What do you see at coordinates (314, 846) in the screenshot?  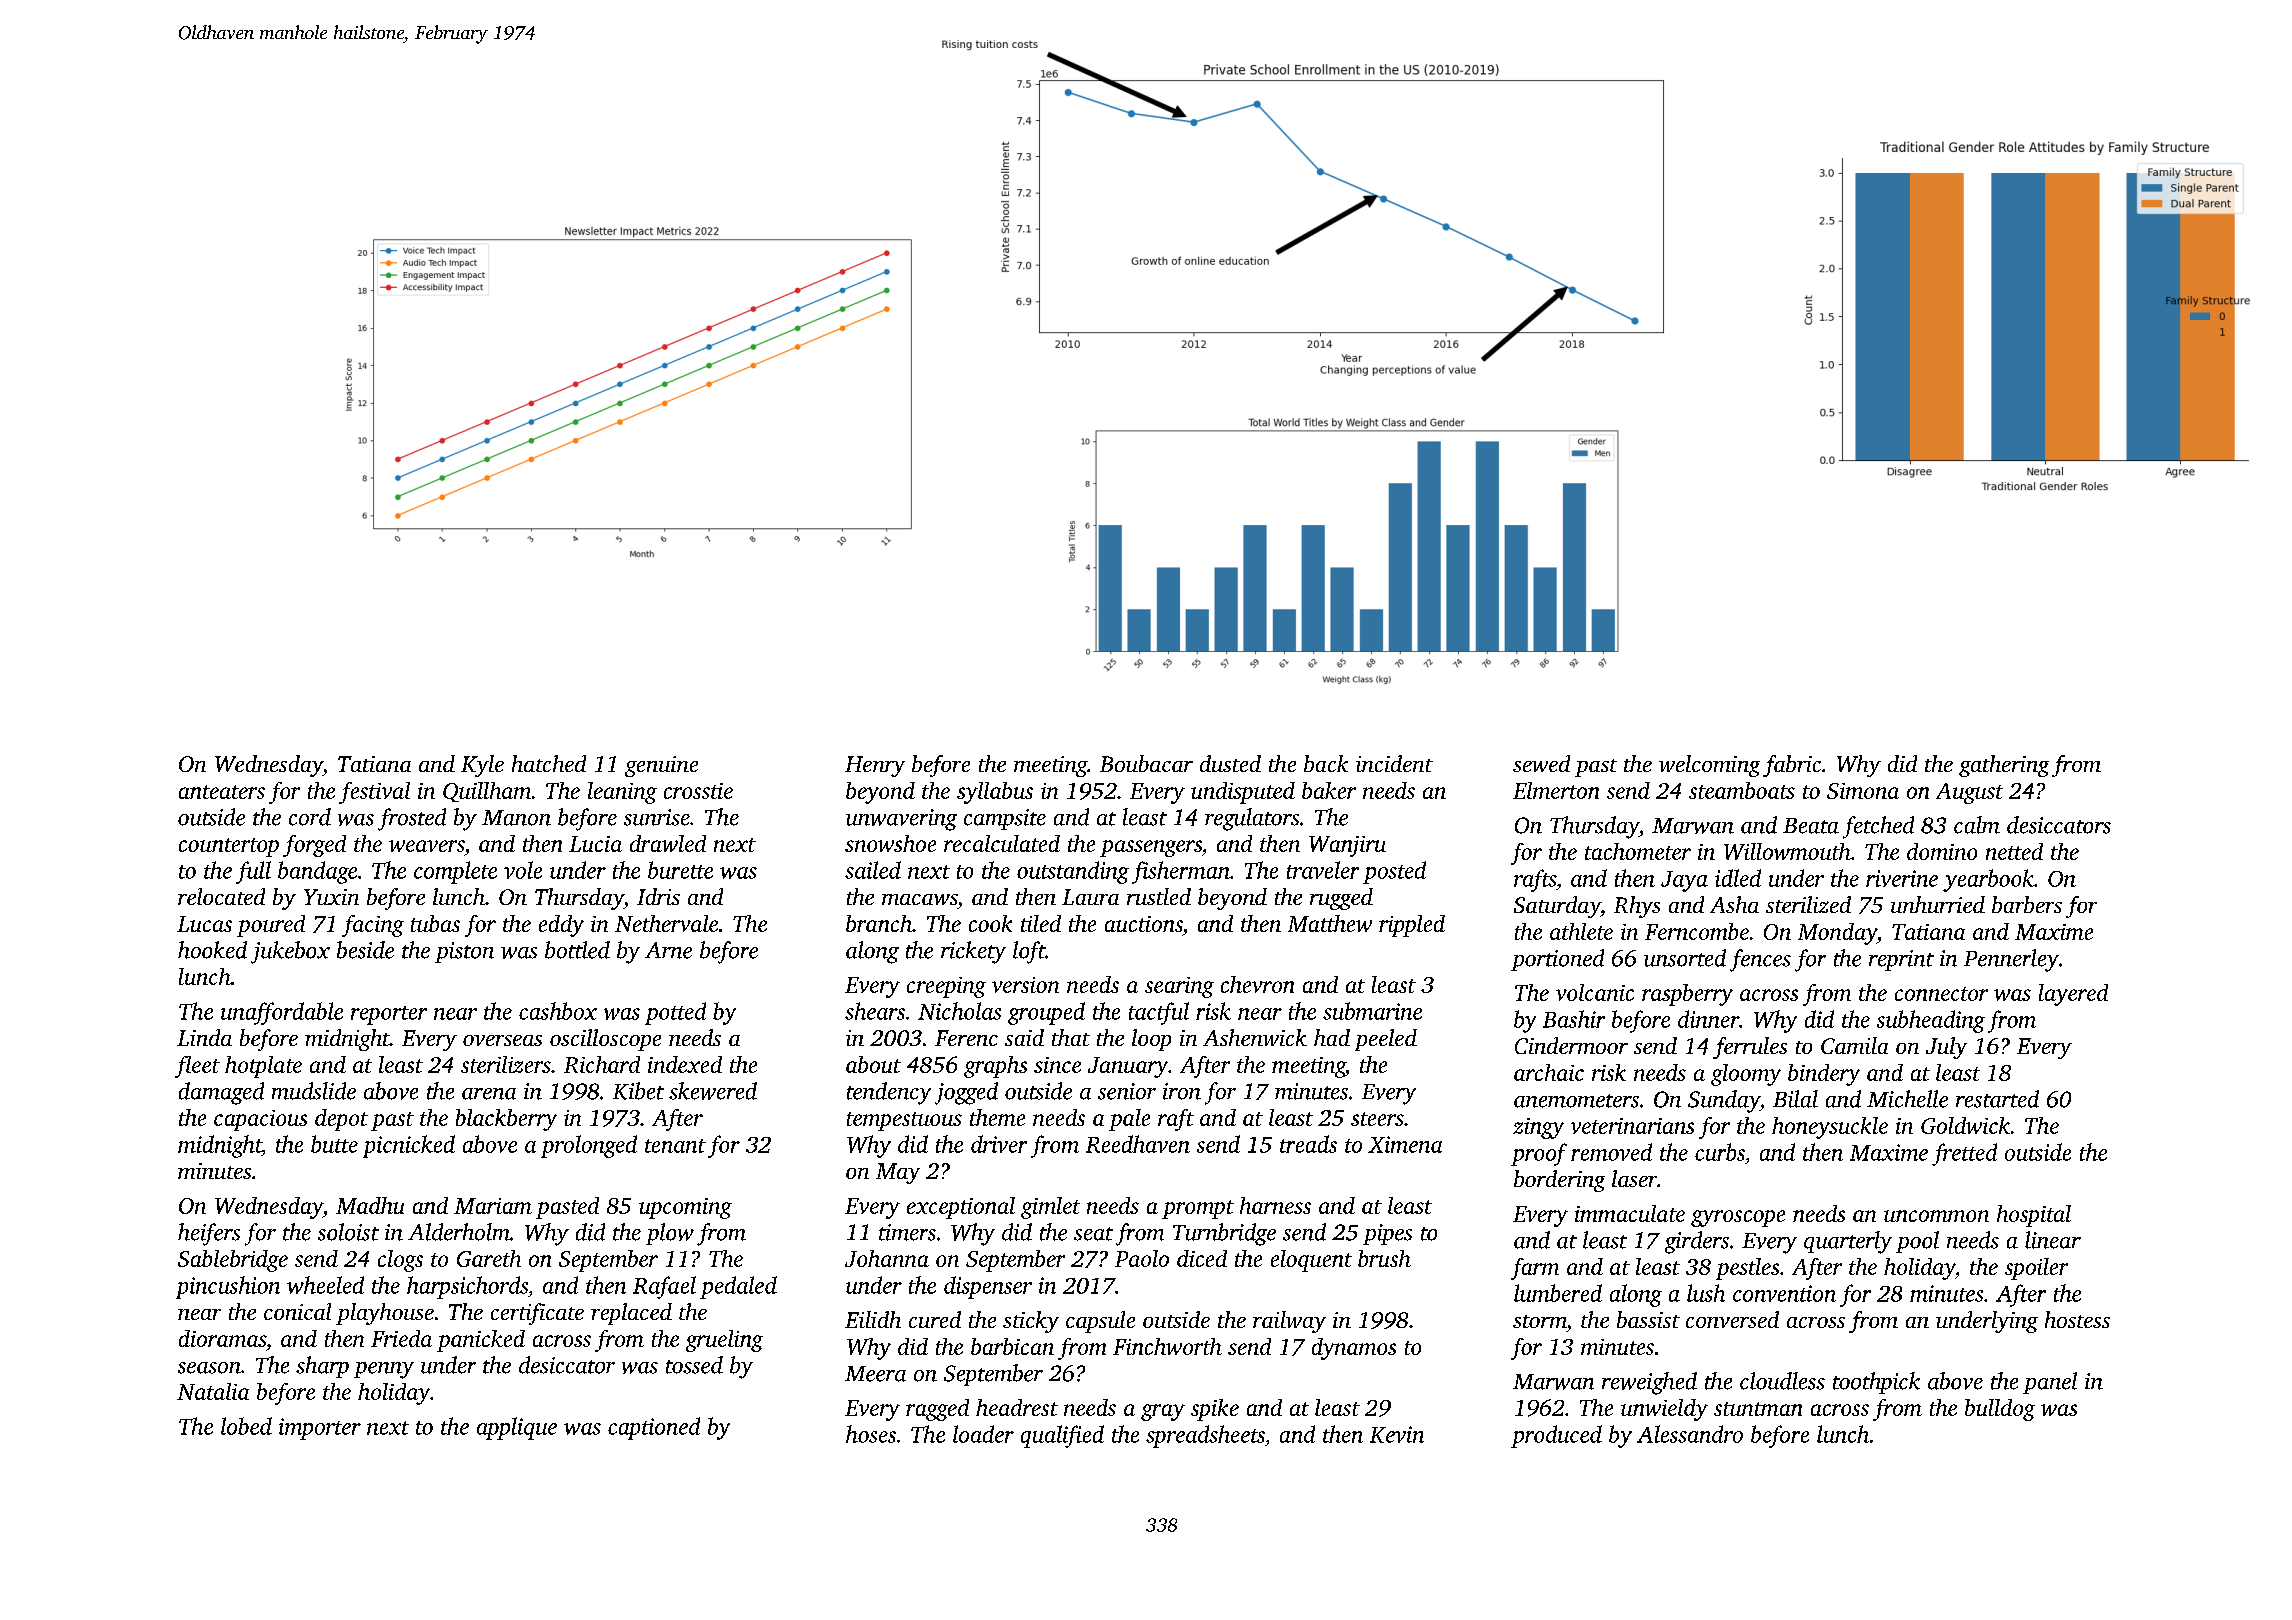 I see `forged` at bounding box center [314, 846].
